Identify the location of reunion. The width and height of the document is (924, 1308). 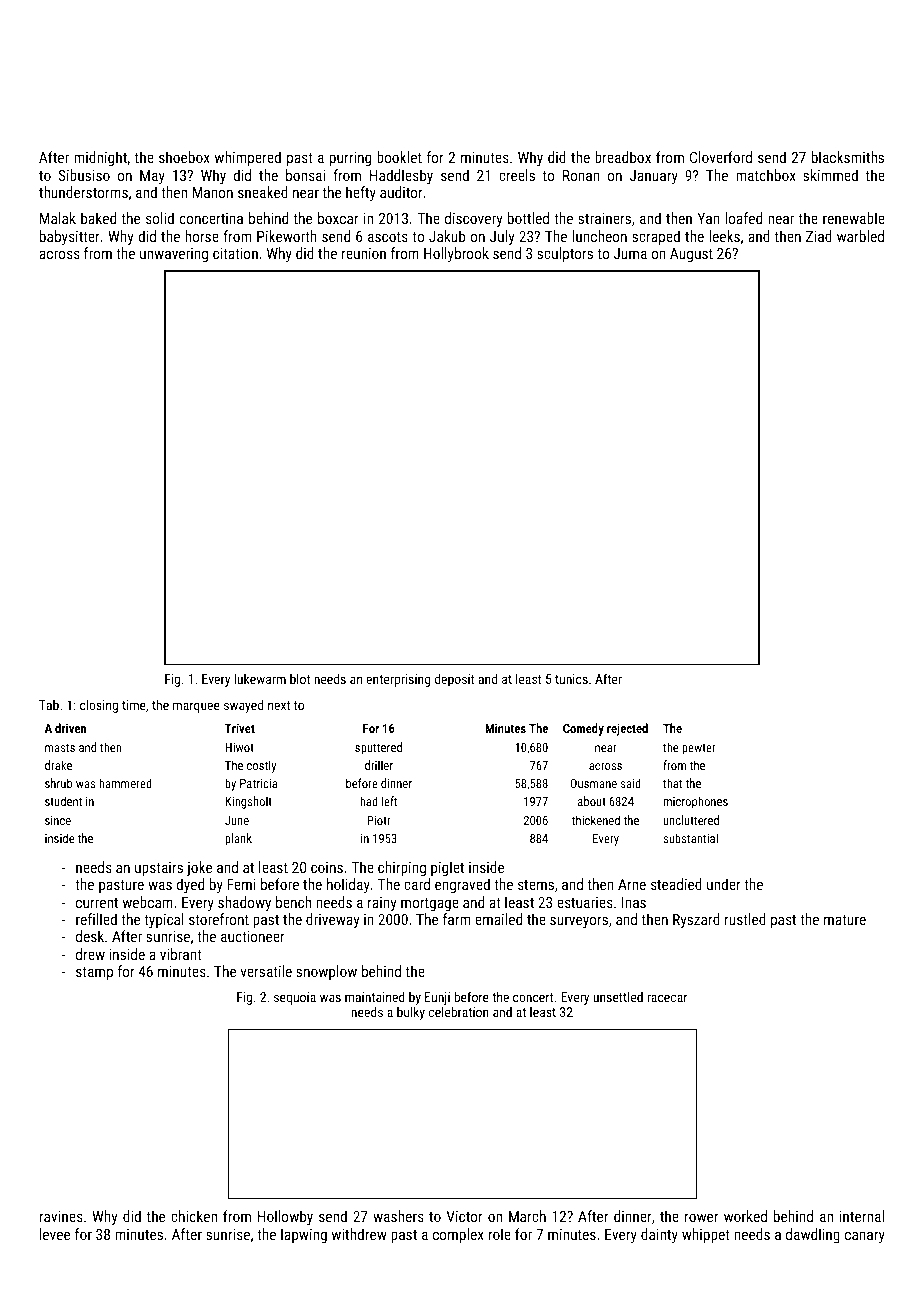
(364, 253).
